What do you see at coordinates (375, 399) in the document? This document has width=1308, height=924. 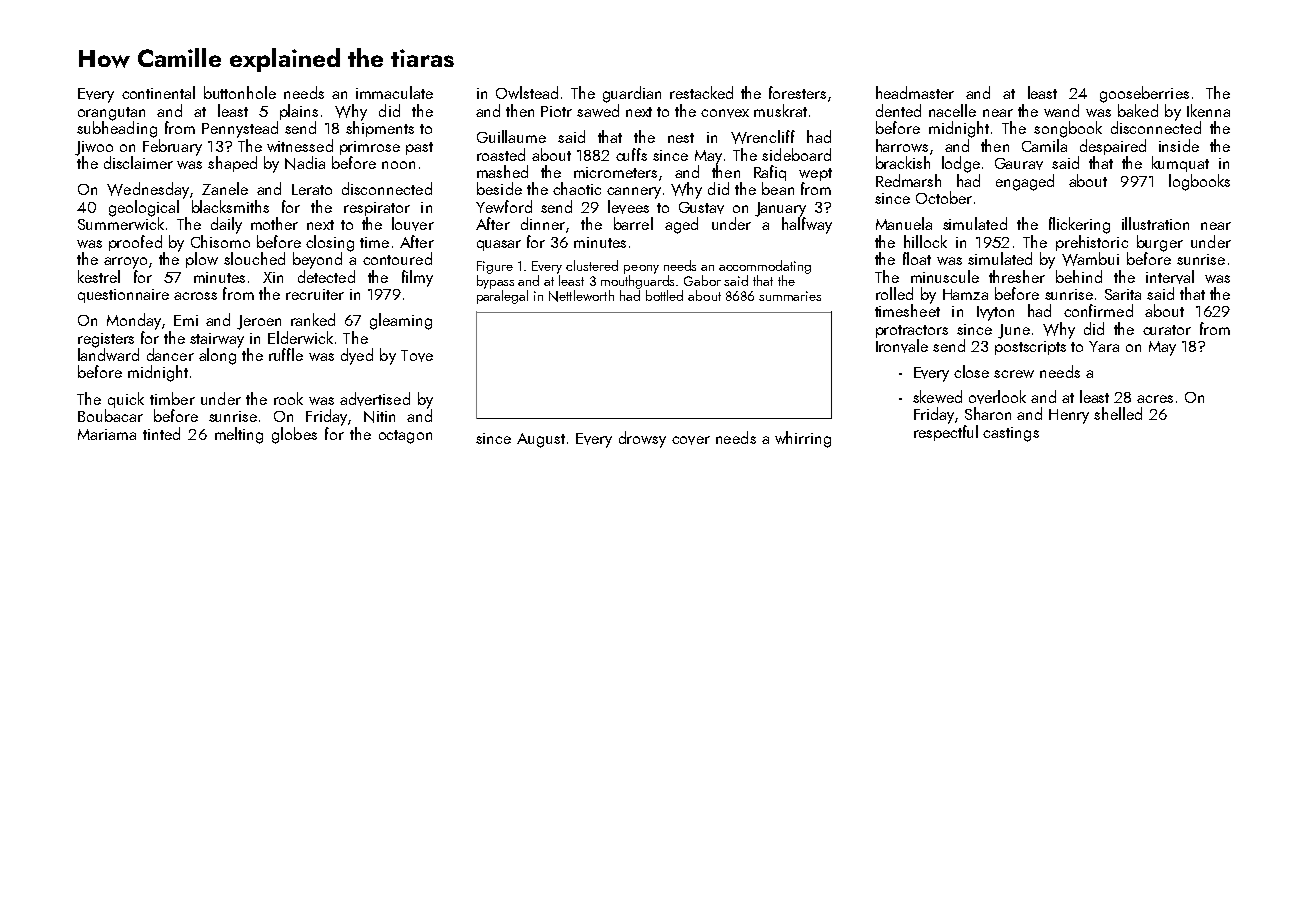 I see `advertised` at bounding box center [375, 399].
